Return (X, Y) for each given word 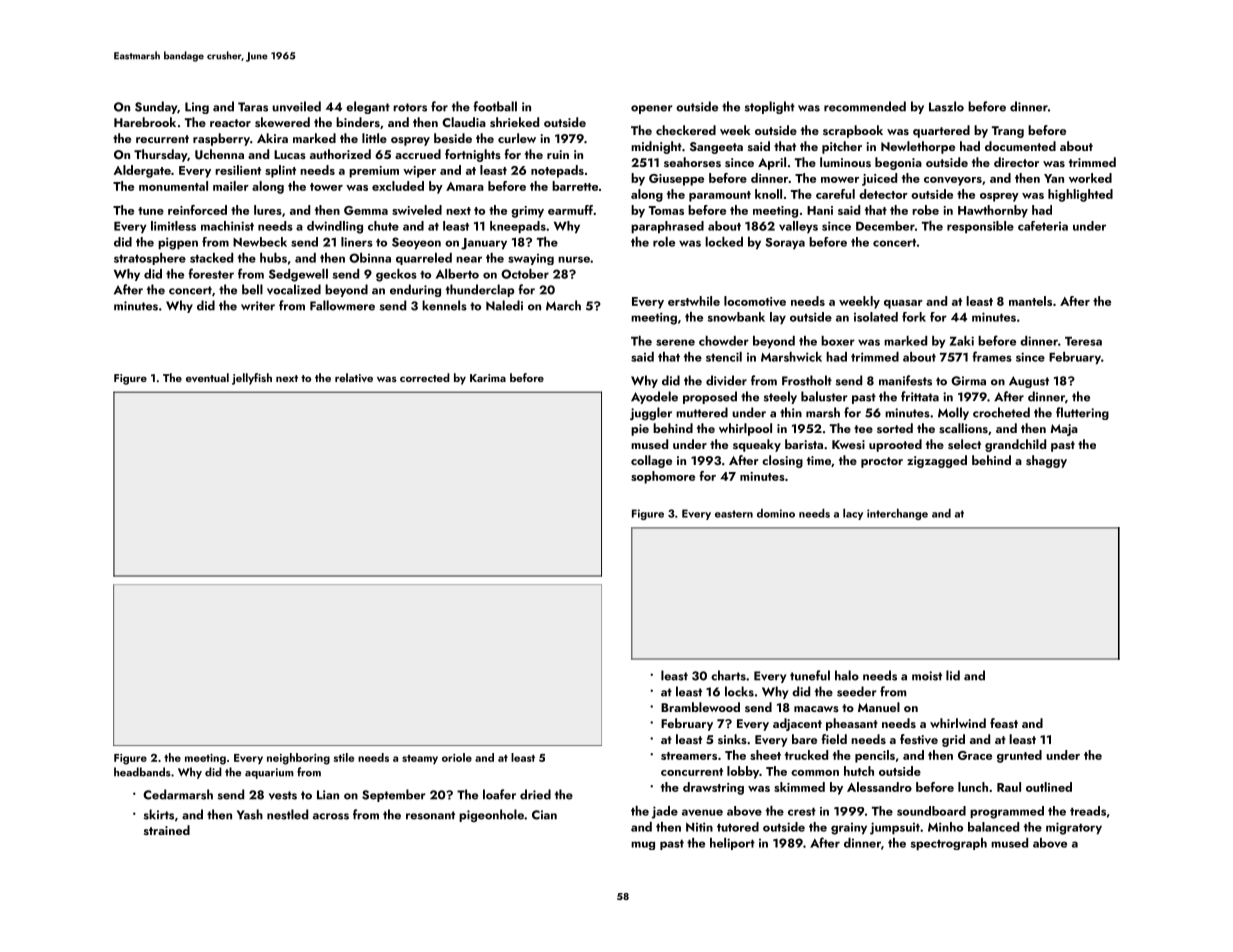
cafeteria (1043, 226)
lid (953, 675)
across (331, 816)
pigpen (178, 243)
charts (728, 675)
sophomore (663, 477)
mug (643, 845)
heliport (732, 844)
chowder (724, 341)
